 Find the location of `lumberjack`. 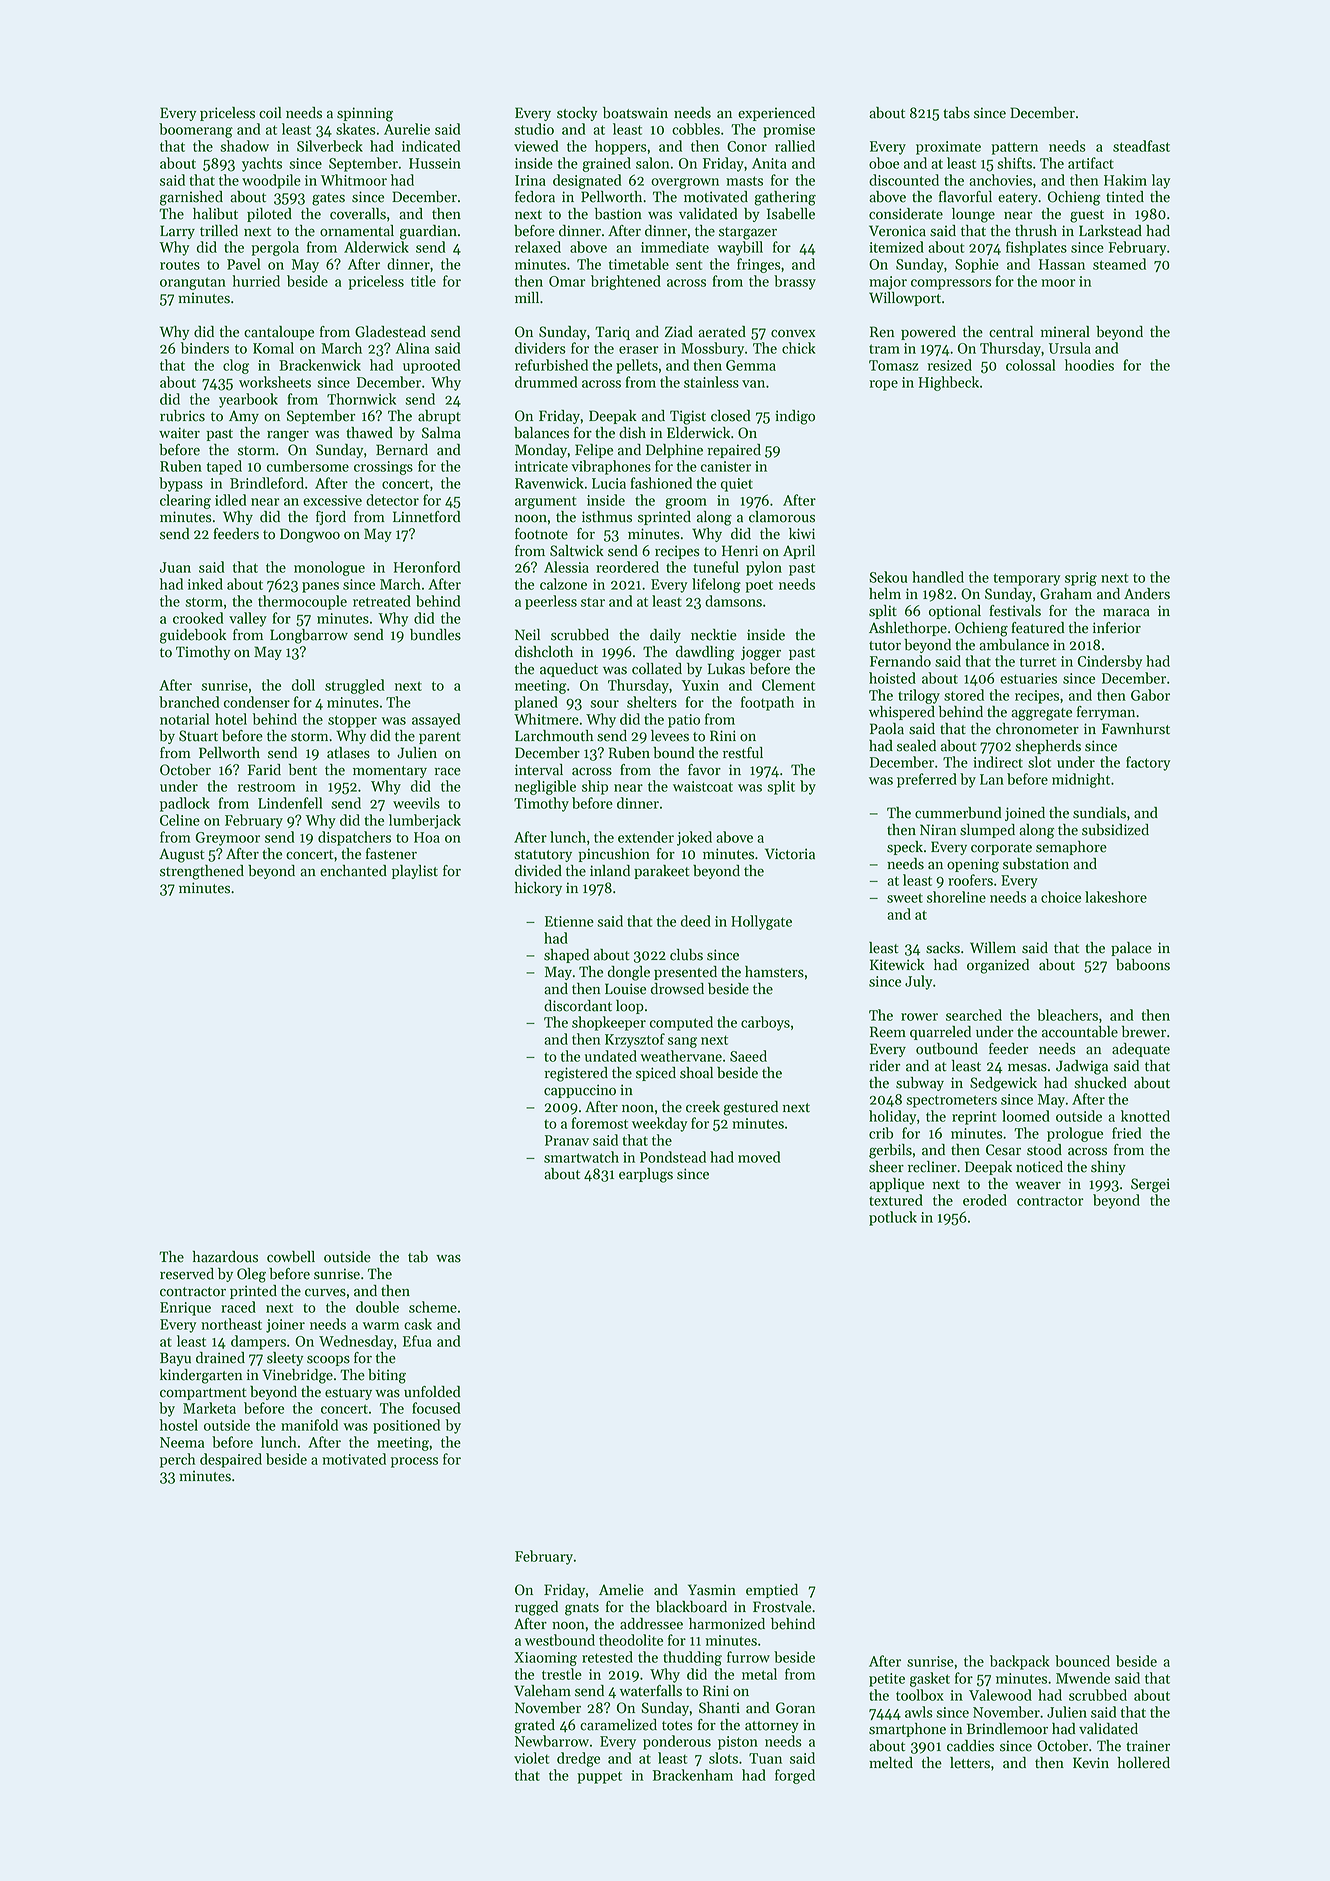

lumberjack is located at coordinates (425, 821).
